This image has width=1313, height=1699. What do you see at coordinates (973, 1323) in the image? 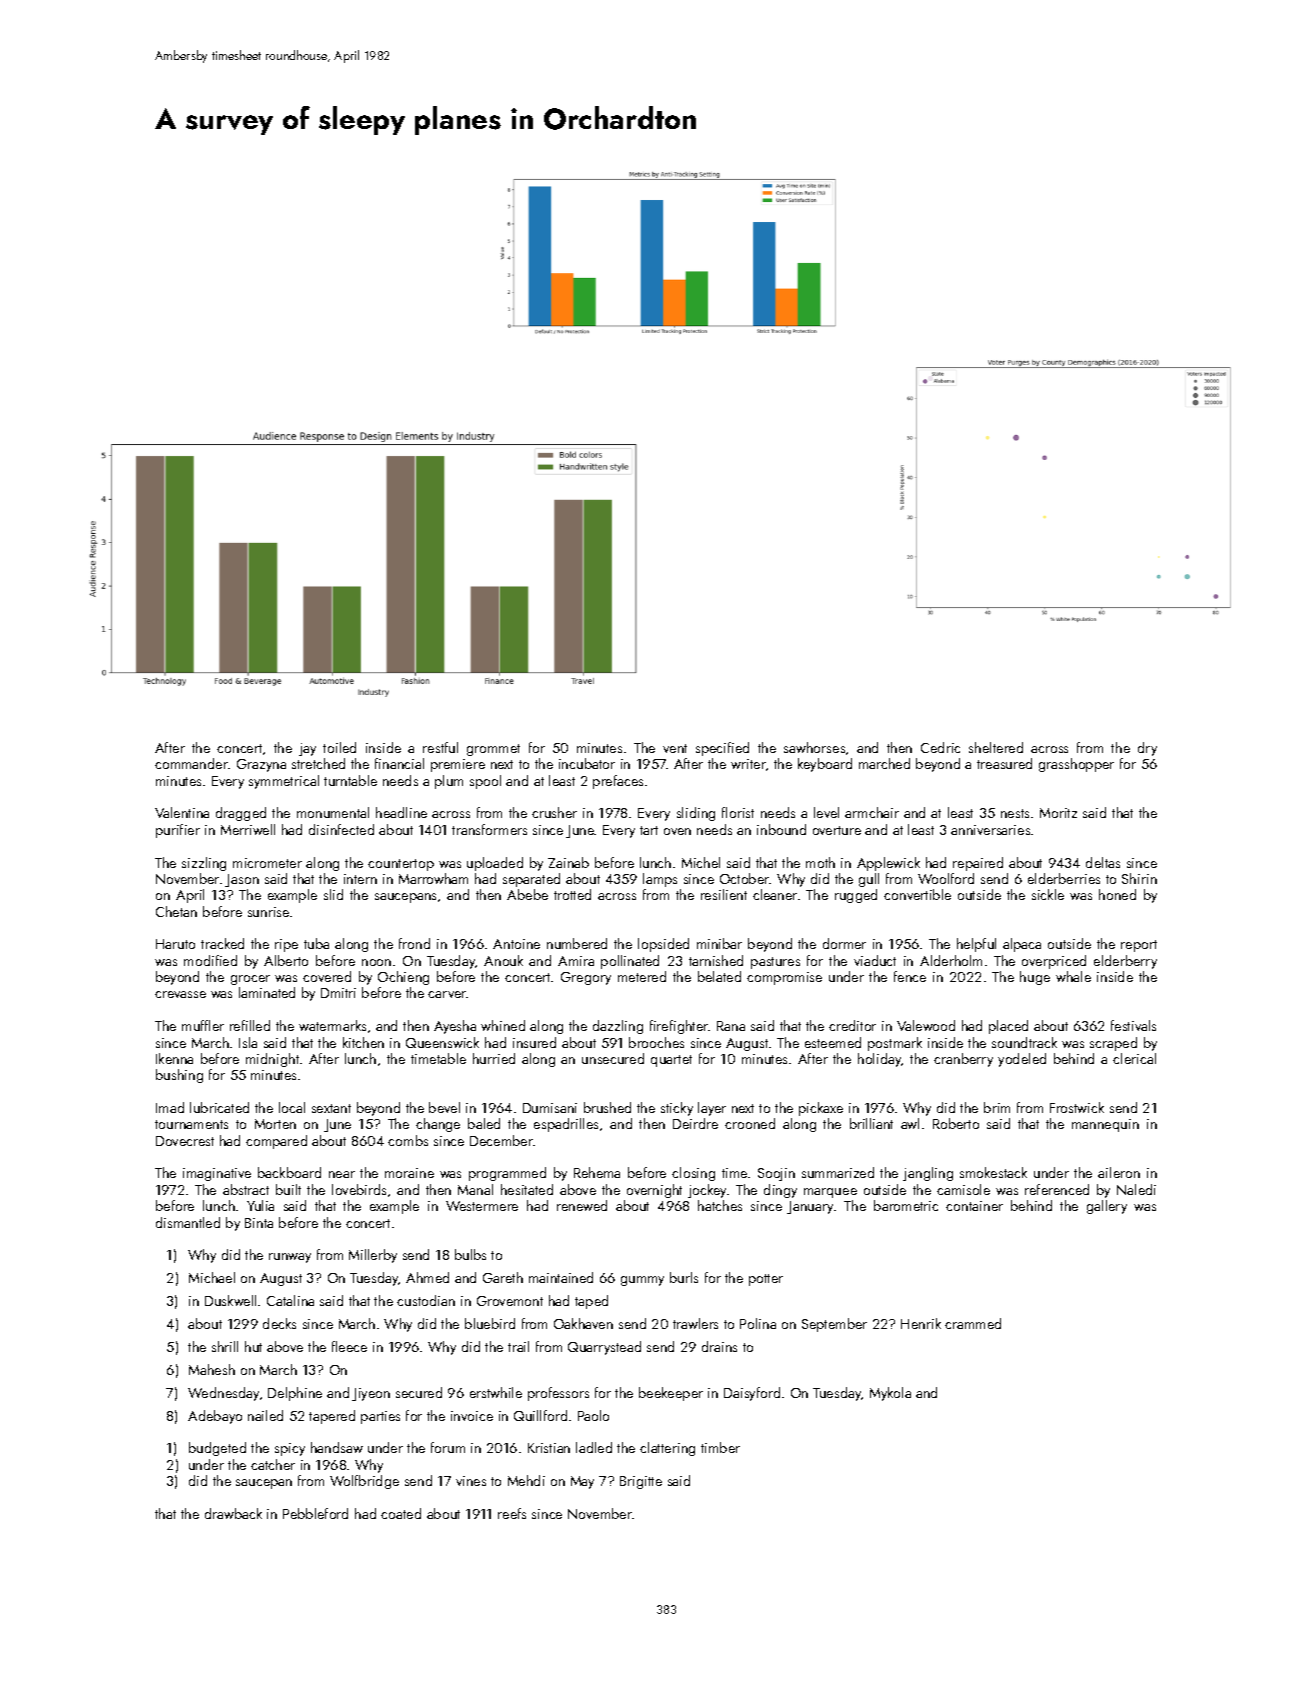
I see `crammed` at bounding box center [973, 1323].
